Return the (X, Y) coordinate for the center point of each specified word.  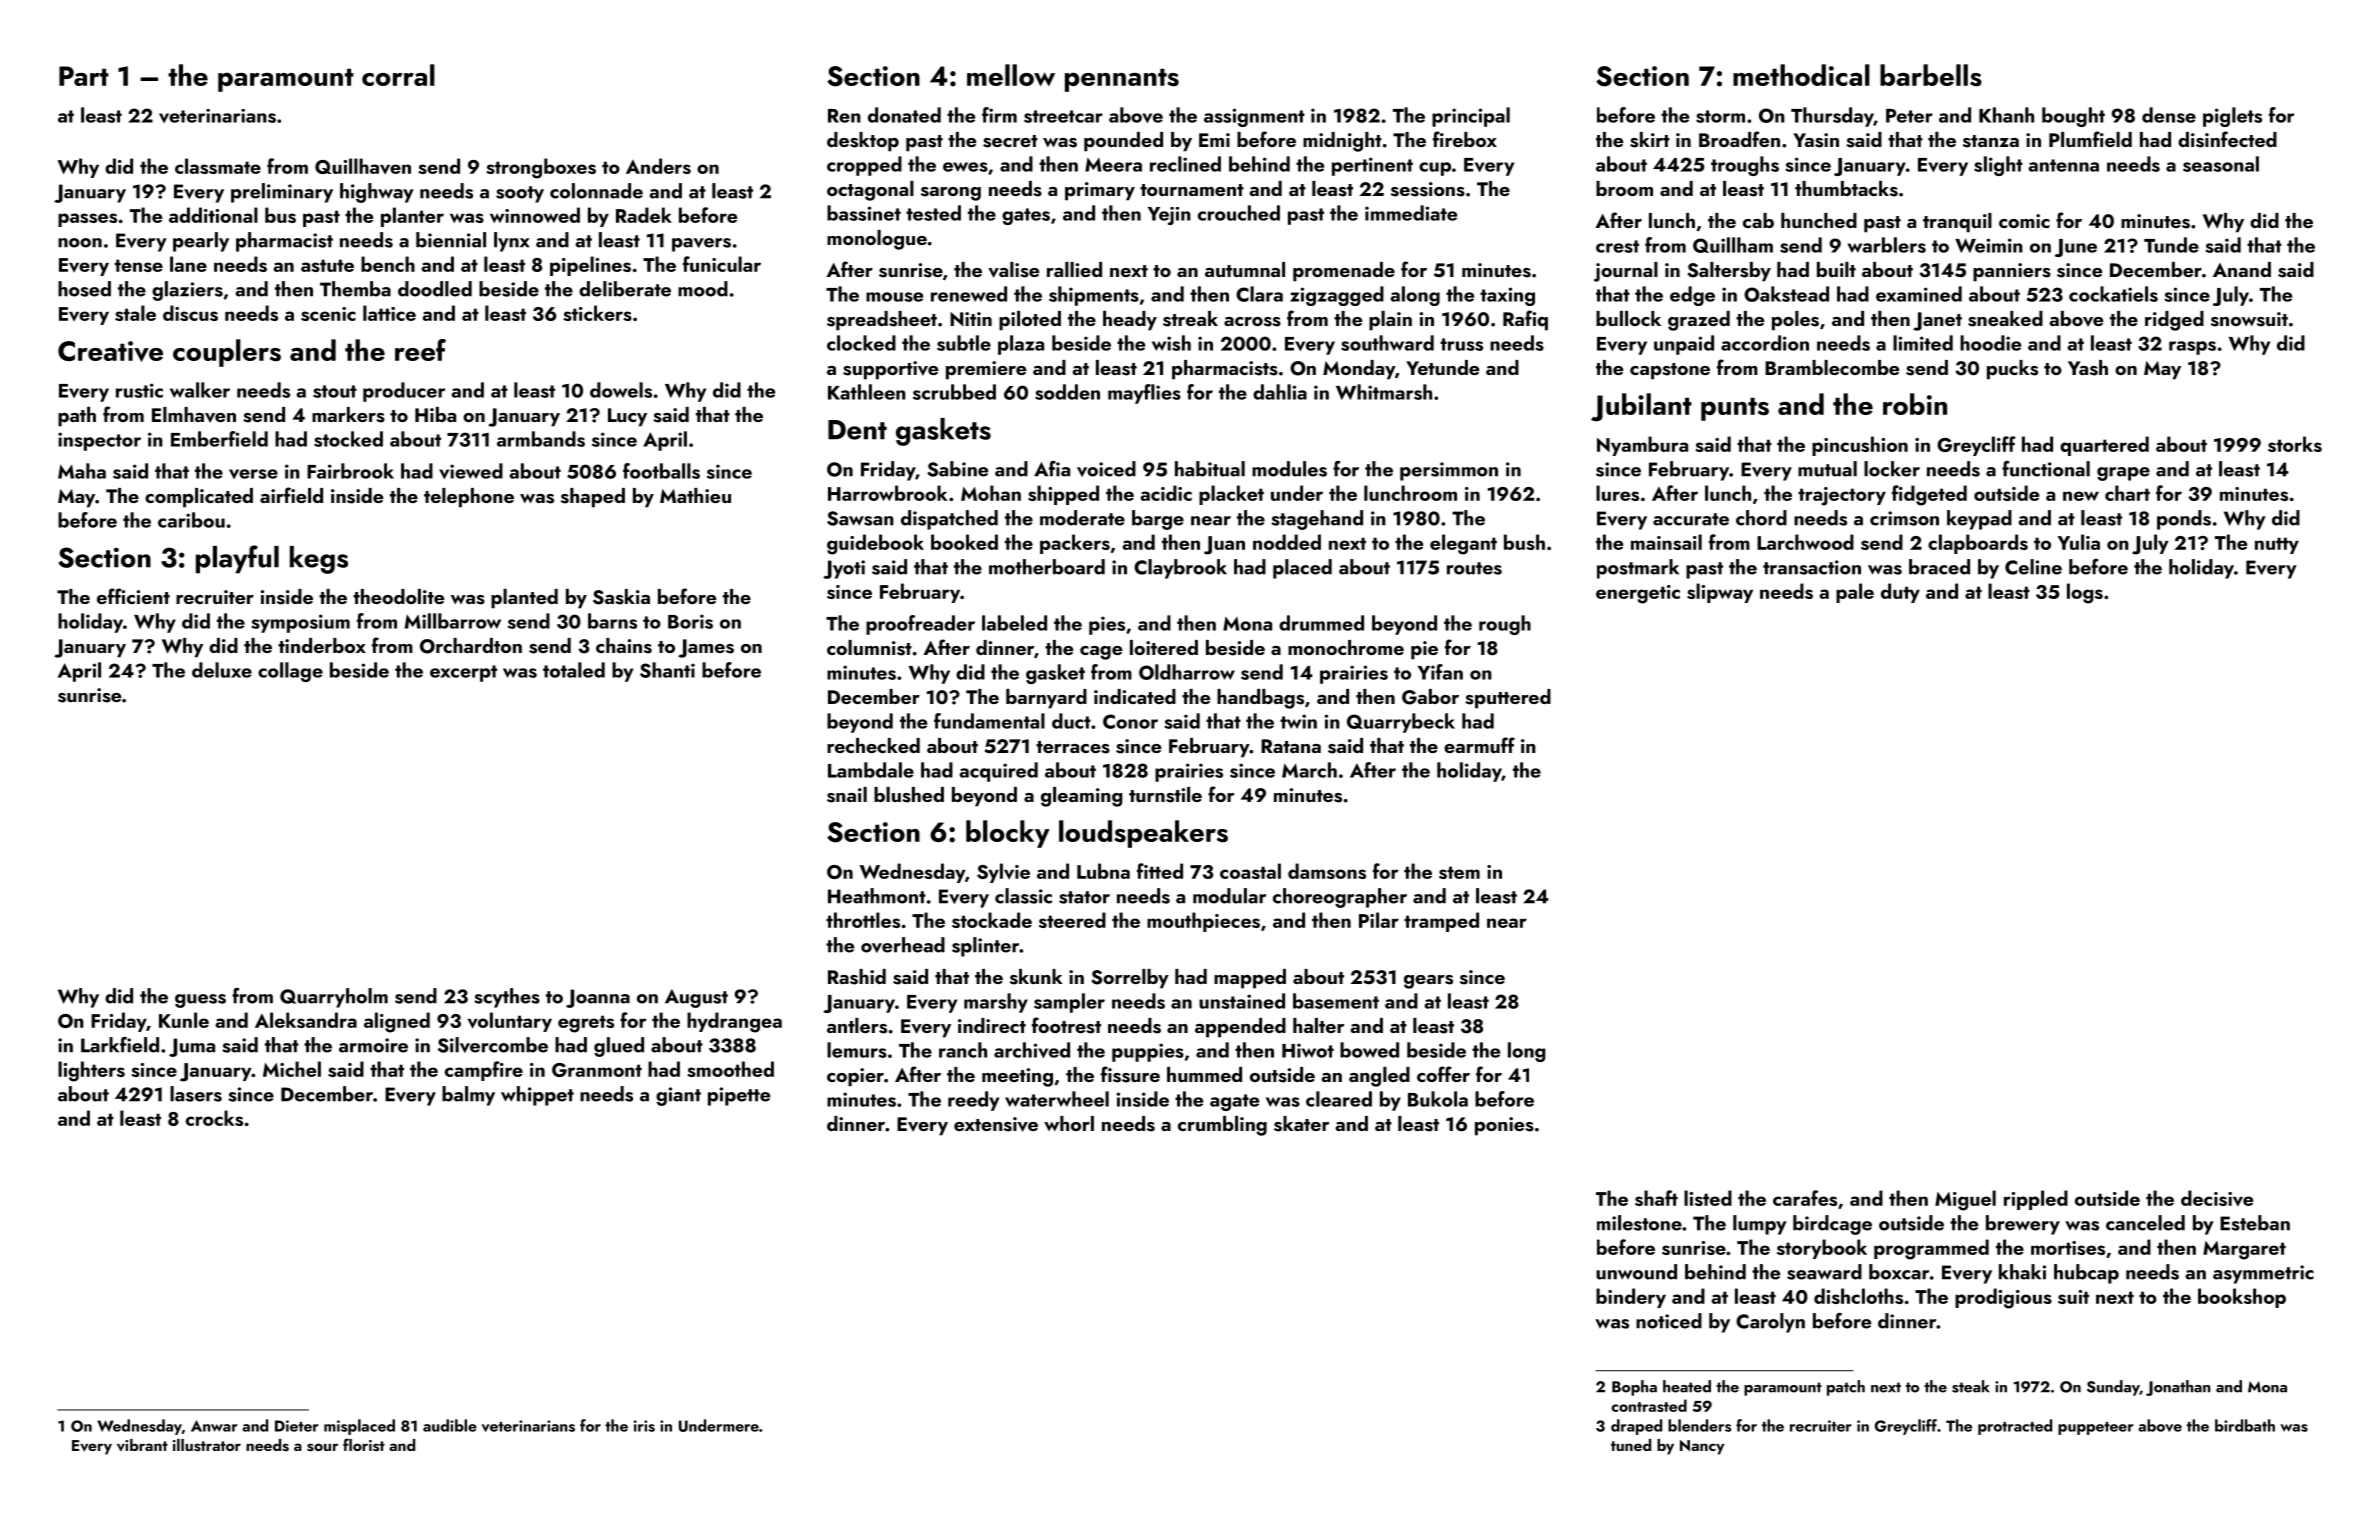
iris (644, 1426)
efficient (133, 596)
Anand (2242, 269)
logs (2085, 593)
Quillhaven (363, 166)
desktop (863, 142)
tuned (1631, 1445)
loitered (1164, 647)
